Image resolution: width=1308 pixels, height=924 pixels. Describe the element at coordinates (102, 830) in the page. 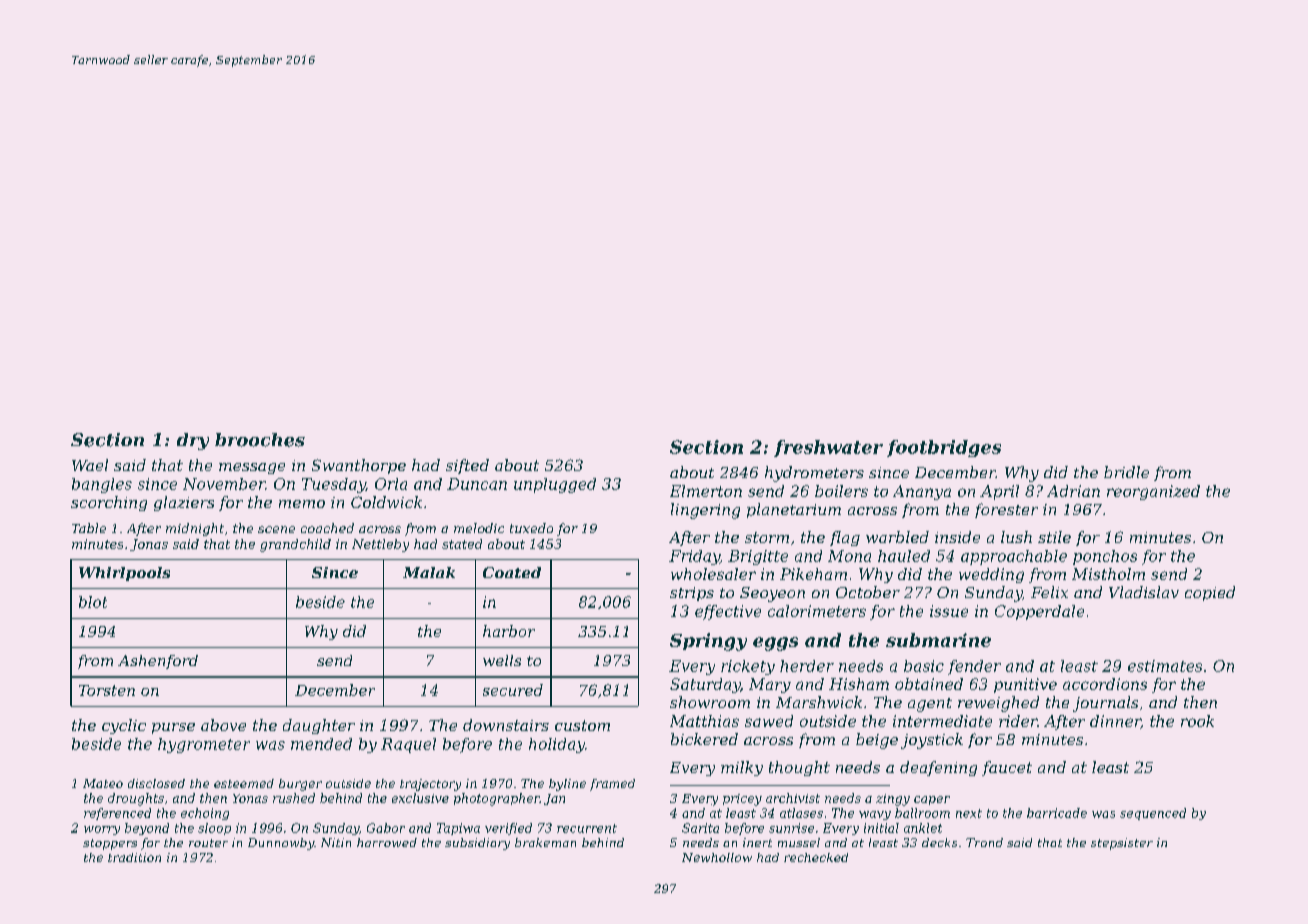

I see `worry` at that location.
